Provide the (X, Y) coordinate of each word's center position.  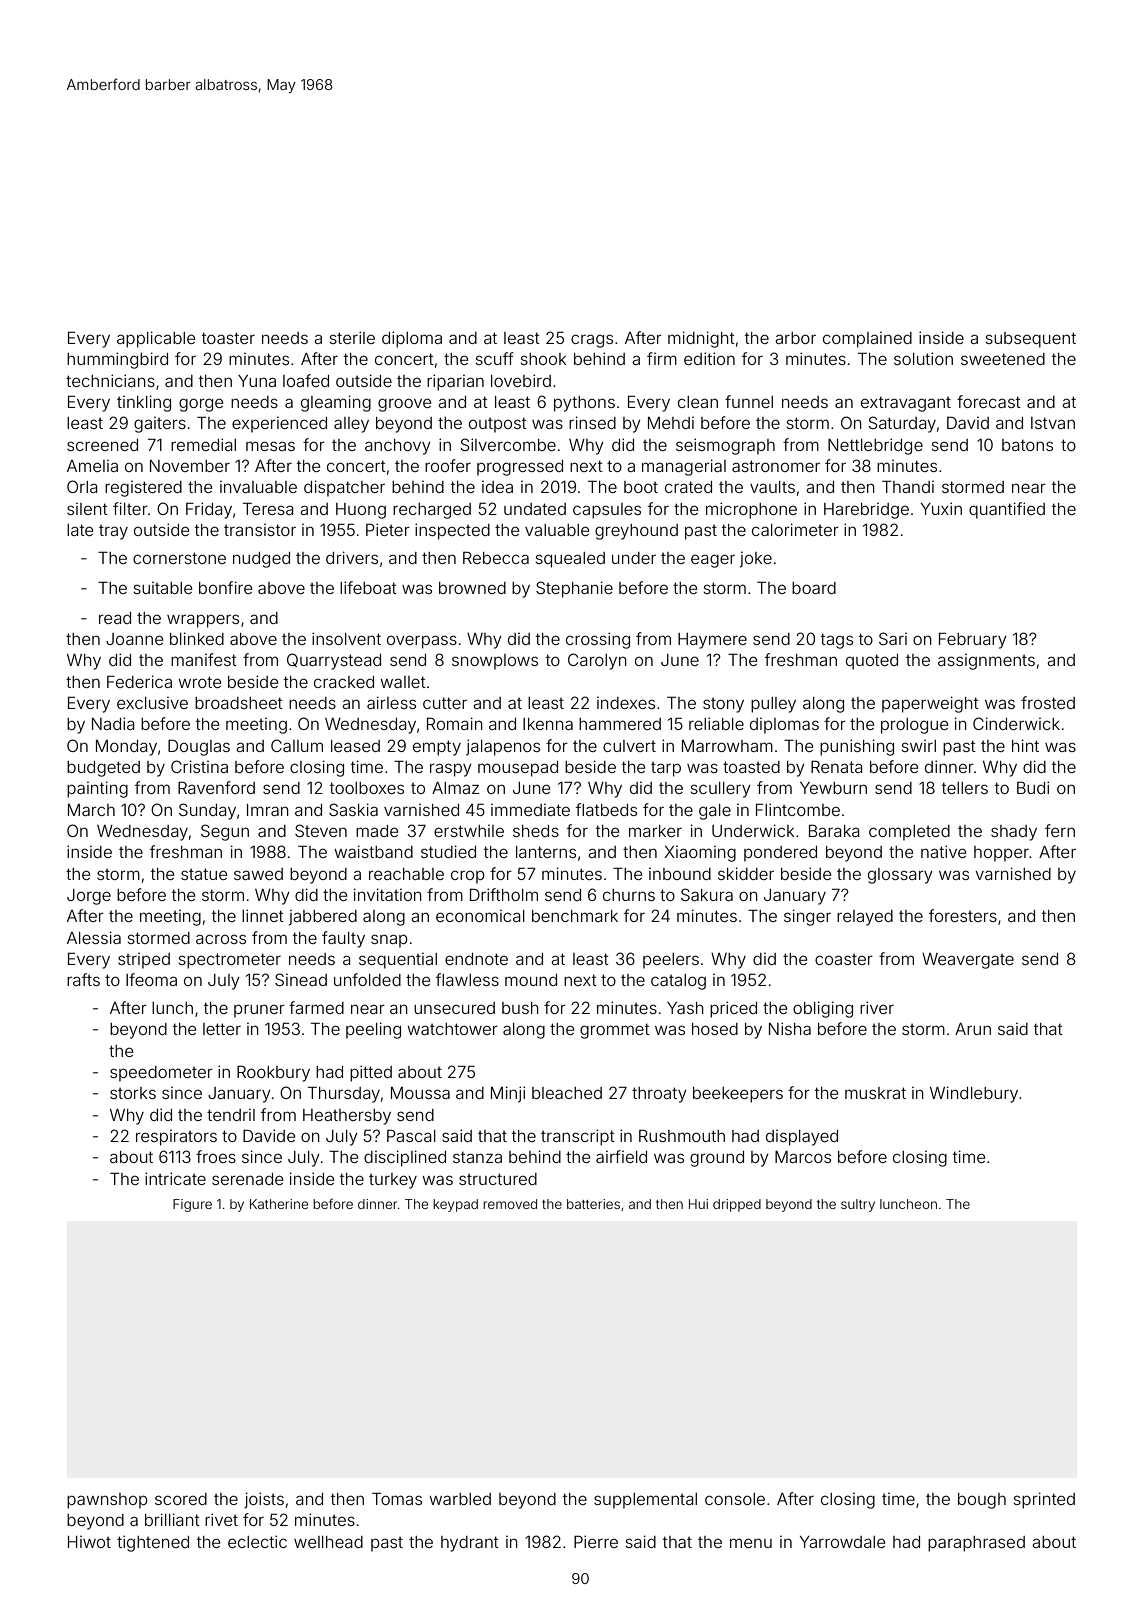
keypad (455, 1205)
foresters (963, 915)
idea (497, 487)
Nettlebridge (875, 446)
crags (592, 341)
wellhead (328, 1542)
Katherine (279, 1204)
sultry (858, 1205)
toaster (228, 338)
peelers (671, 961)
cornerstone (179, 558)
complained (867, 340)
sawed (258, 874)
